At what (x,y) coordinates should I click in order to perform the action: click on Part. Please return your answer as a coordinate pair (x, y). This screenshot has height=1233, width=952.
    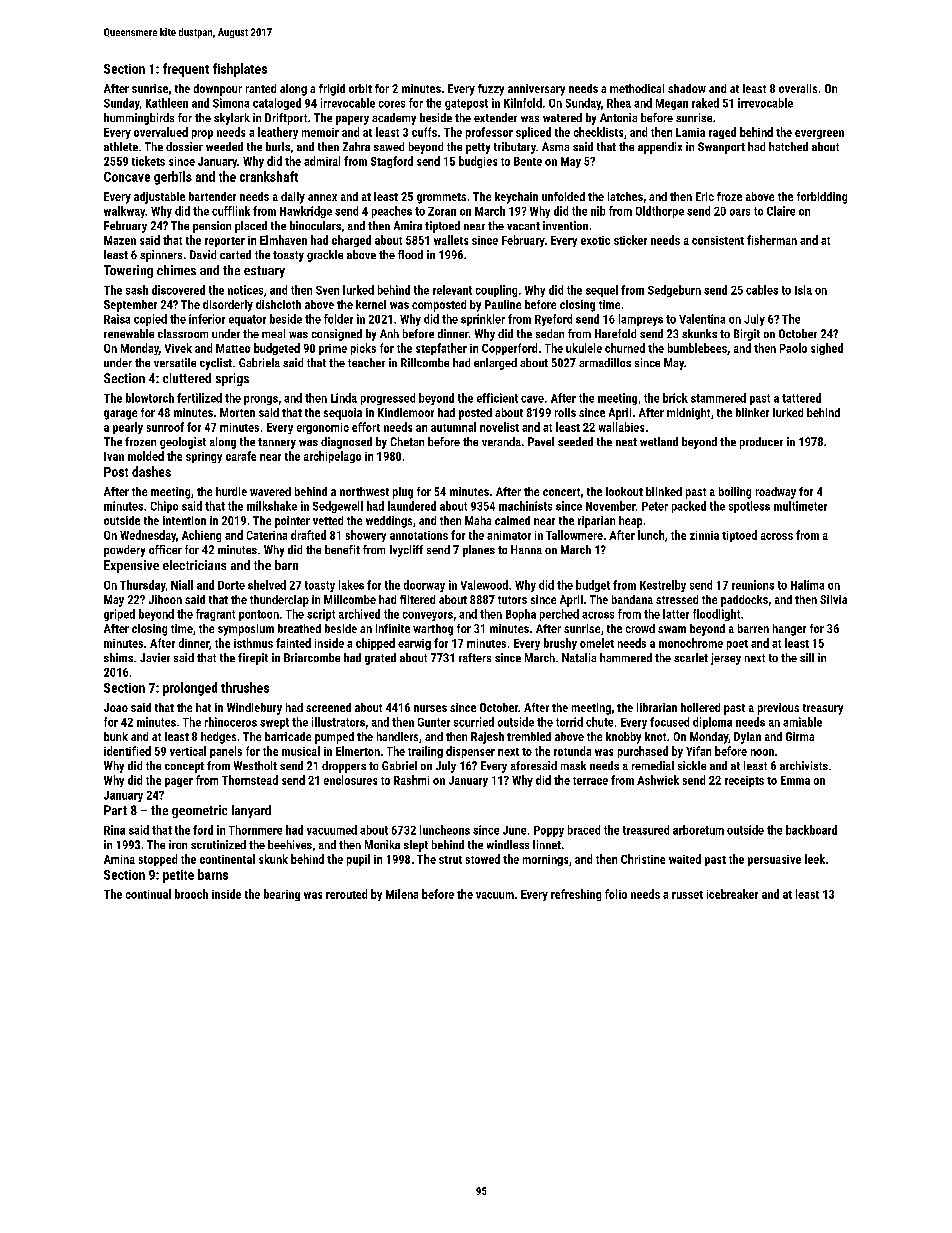
    Looking at the image, I should click on (115, 810).
